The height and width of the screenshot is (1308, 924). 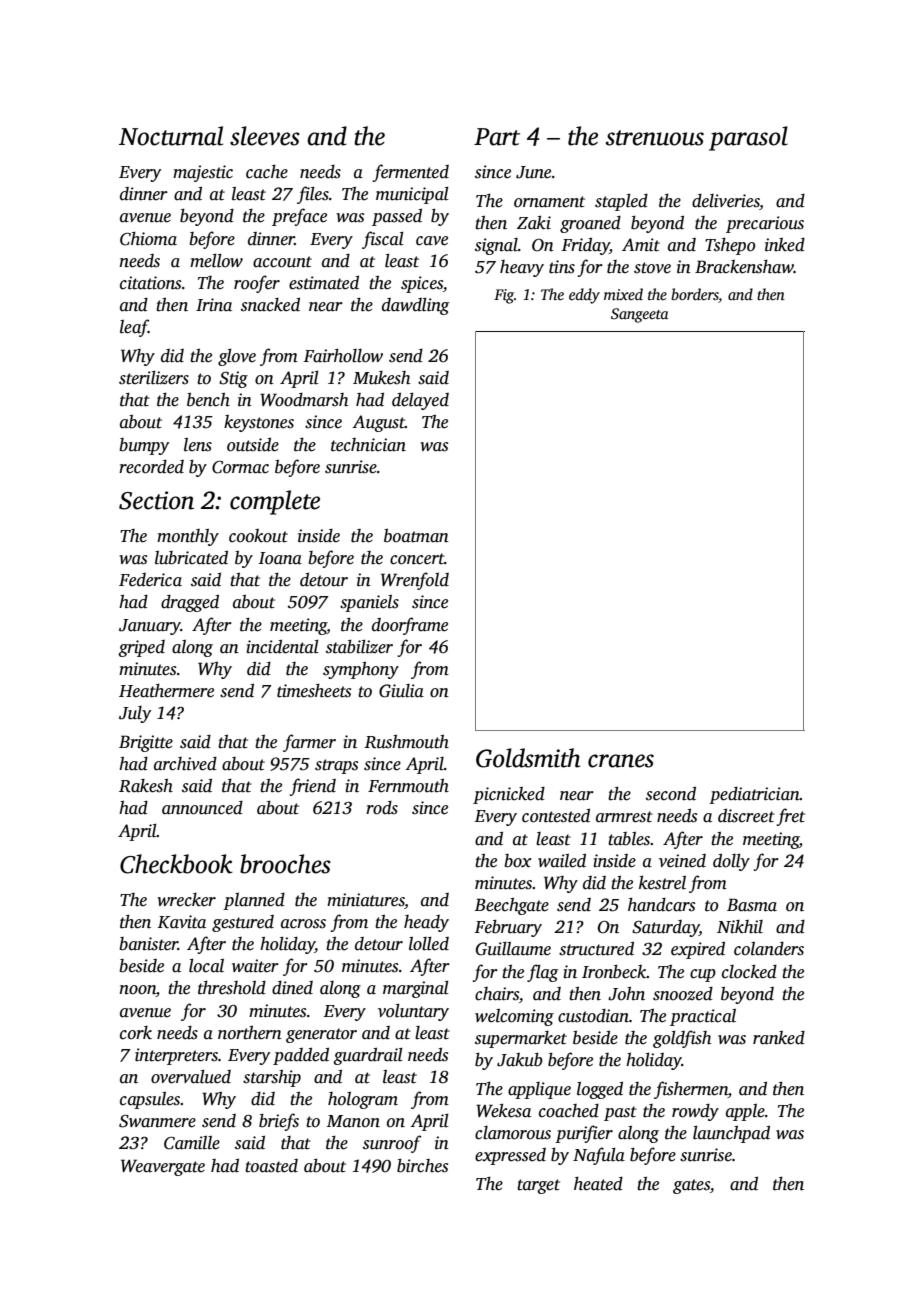 I want to click on Mukesh, so click(x=381, y=378).
